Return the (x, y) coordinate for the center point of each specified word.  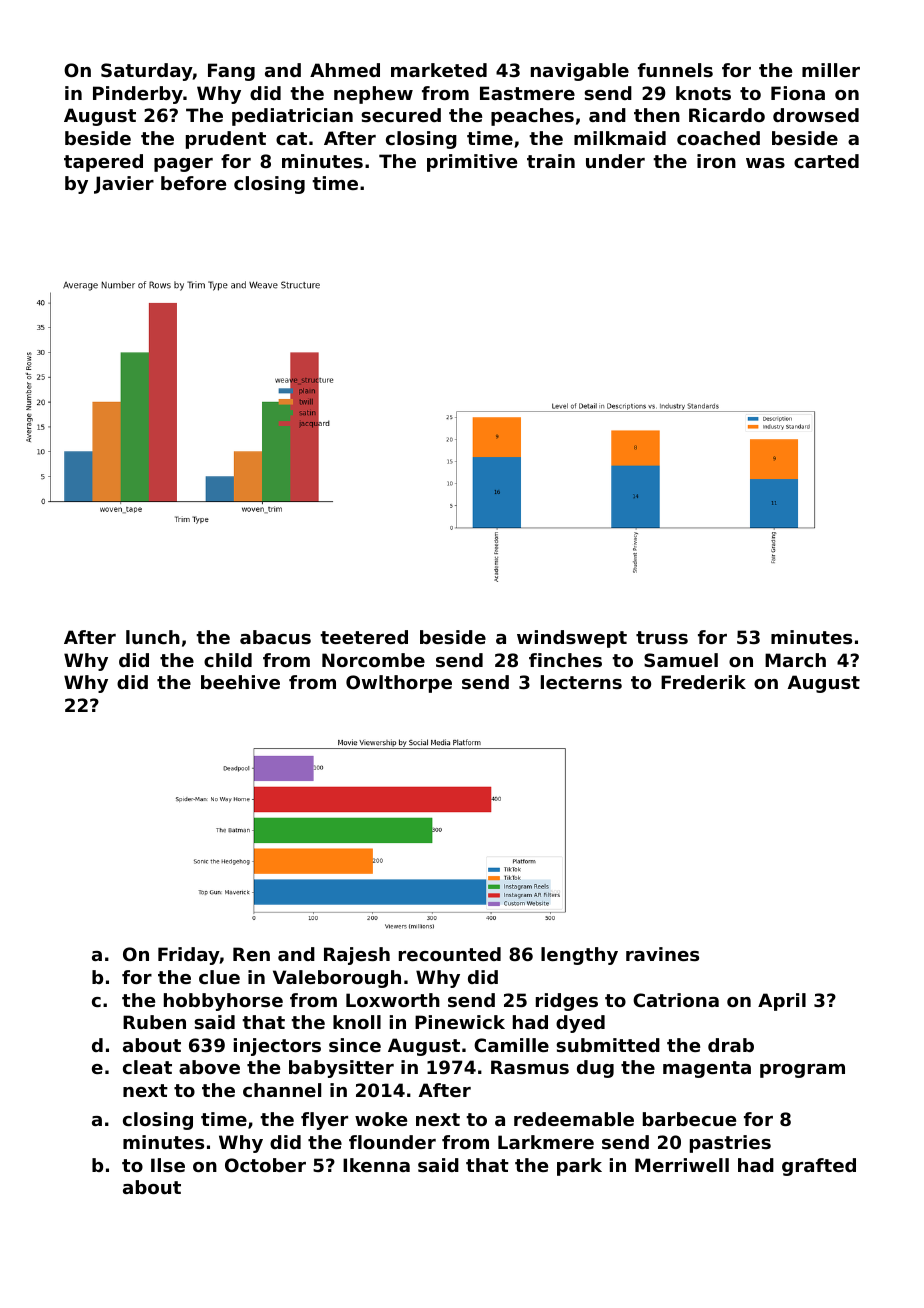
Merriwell (682, 1165)
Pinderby (138, 95)
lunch (153, 637)
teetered (364, 637)
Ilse (168, 1165)
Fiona (798, 93)
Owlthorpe (399, 684)
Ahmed (345, 70)
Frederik (703, 682)
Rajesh (357, 956)
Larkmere (546, 1142)
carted (826, 161)
